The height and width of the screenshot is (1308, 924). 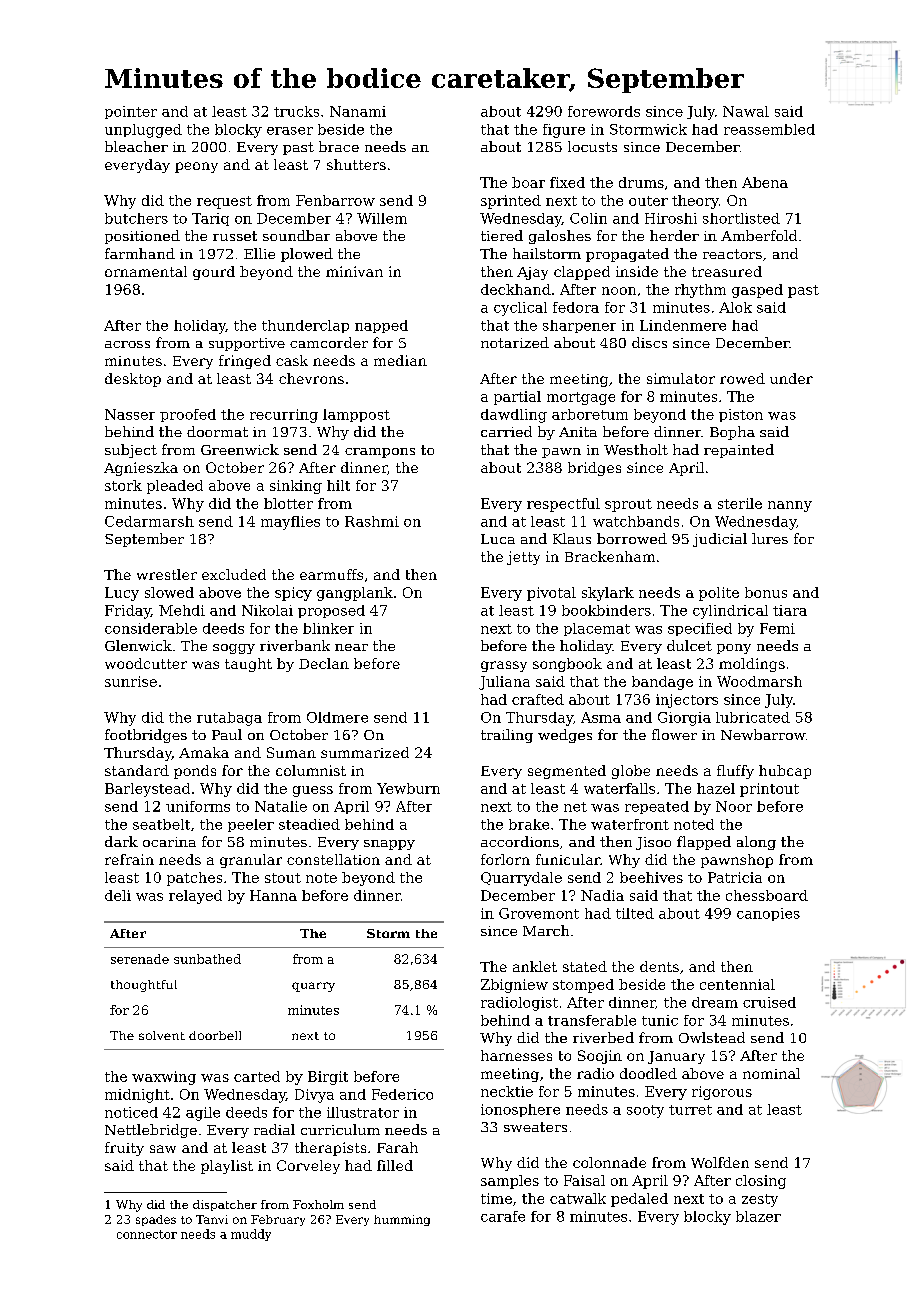 What do you see at coordinates (539, 913) in the screenshot?
I see `Grovemont` at bounding box center [539, 913].
